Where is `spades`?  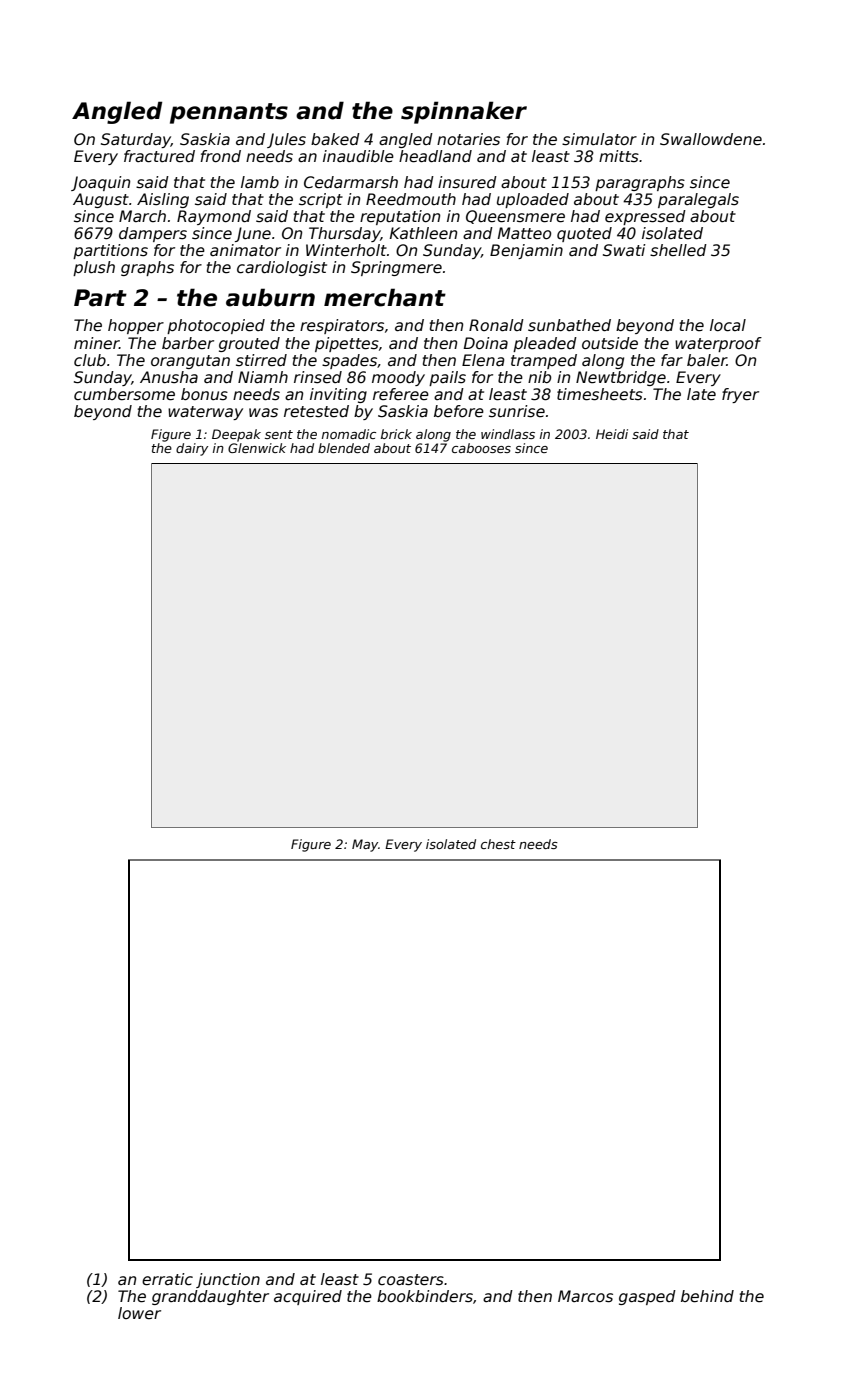
spades is located at coordinates (349, 361).
